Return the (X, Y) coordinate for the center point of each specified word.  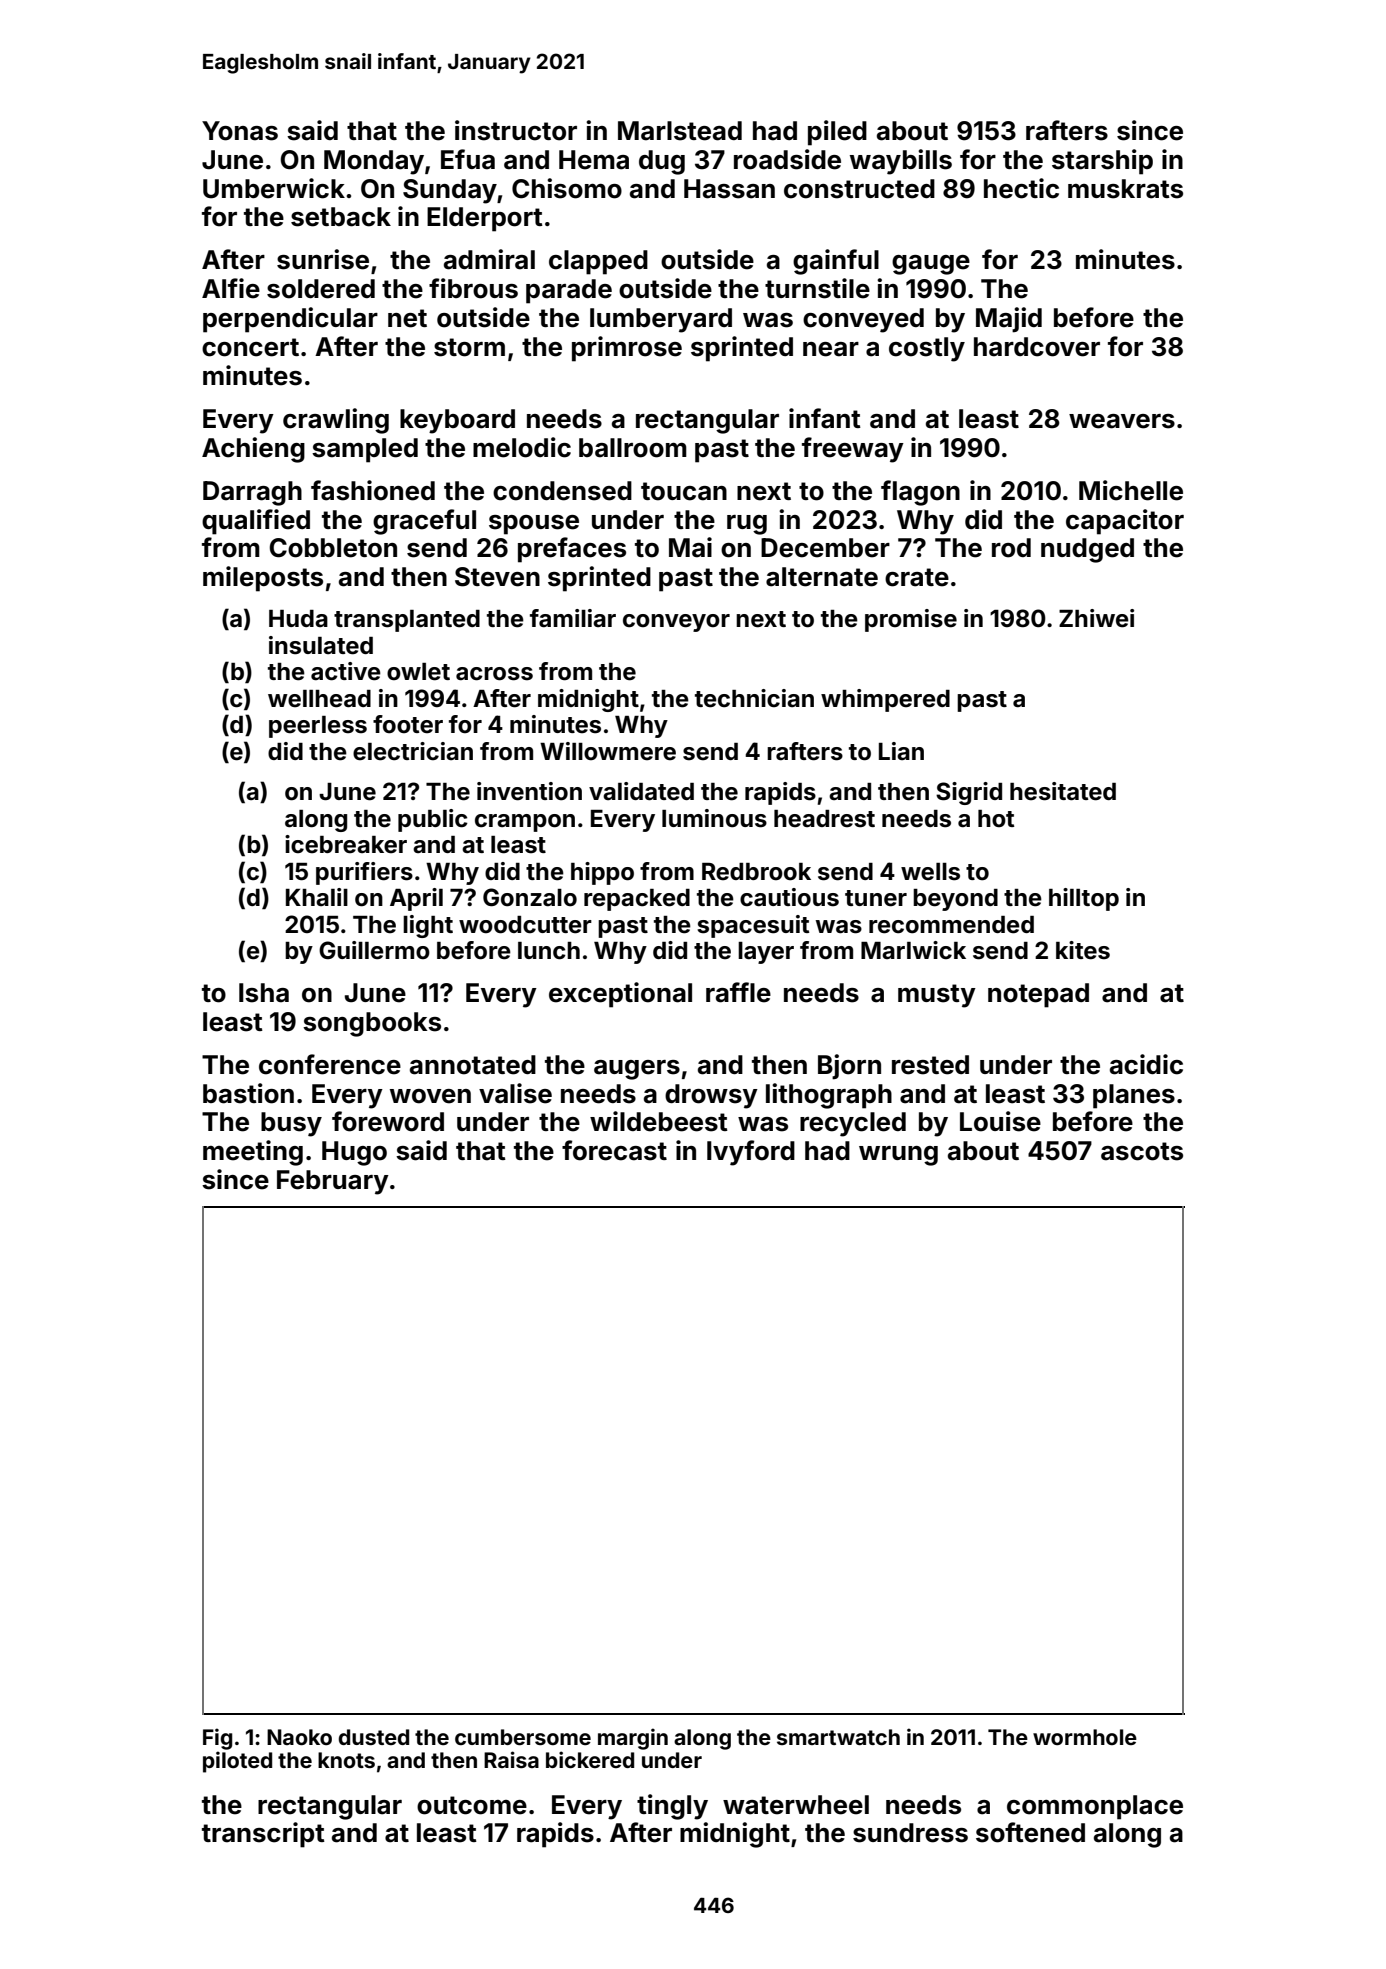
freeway (853, 450)
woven (430, 1096)
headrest (824, 819)
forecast (614, 1150)
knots (346, 1760)
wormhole (1085, 1737)
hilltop (1084, 899)
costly (927, 349)
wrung (898, 1156)
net (407, 318)
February (333, 1182)
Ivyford (751, 1153)
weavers (1122, 421)
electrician (413, 751)
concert (250, 347)
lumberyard (661, 320)
